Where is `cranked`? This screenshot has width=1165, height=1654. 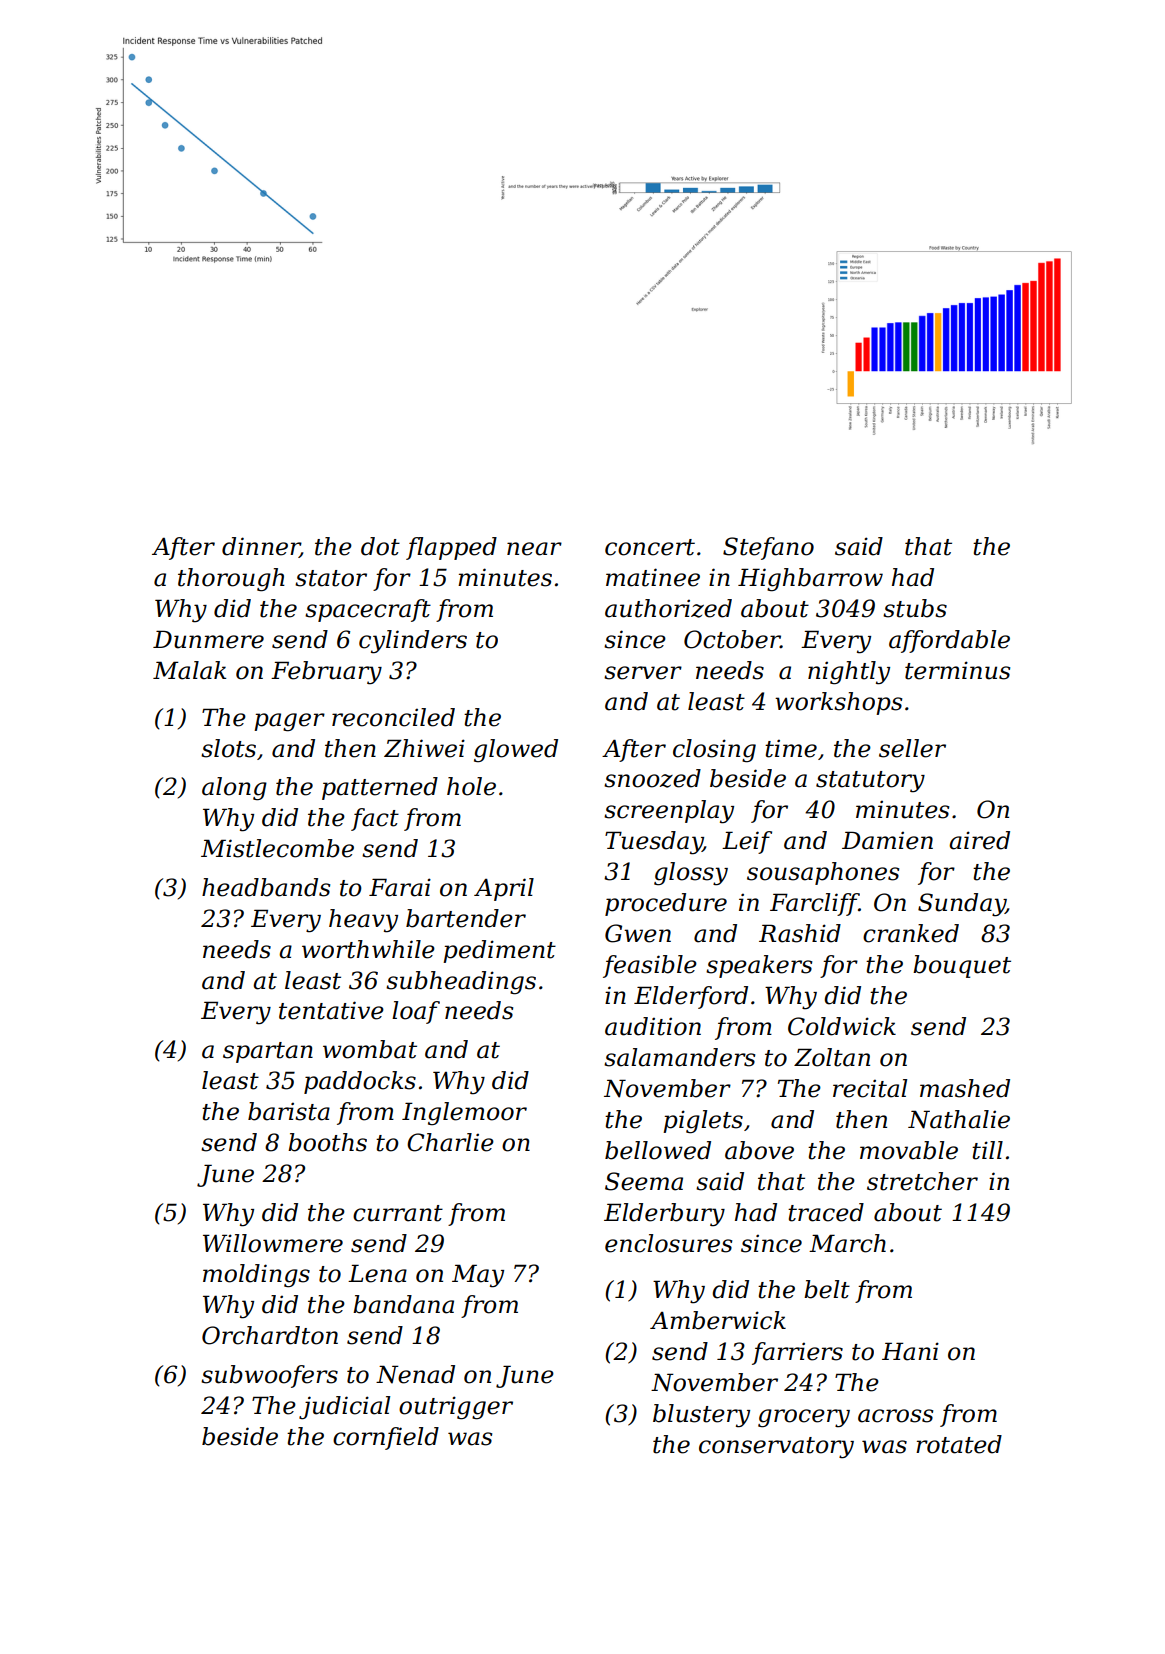 cranked is located at coordinates (911, 933).
